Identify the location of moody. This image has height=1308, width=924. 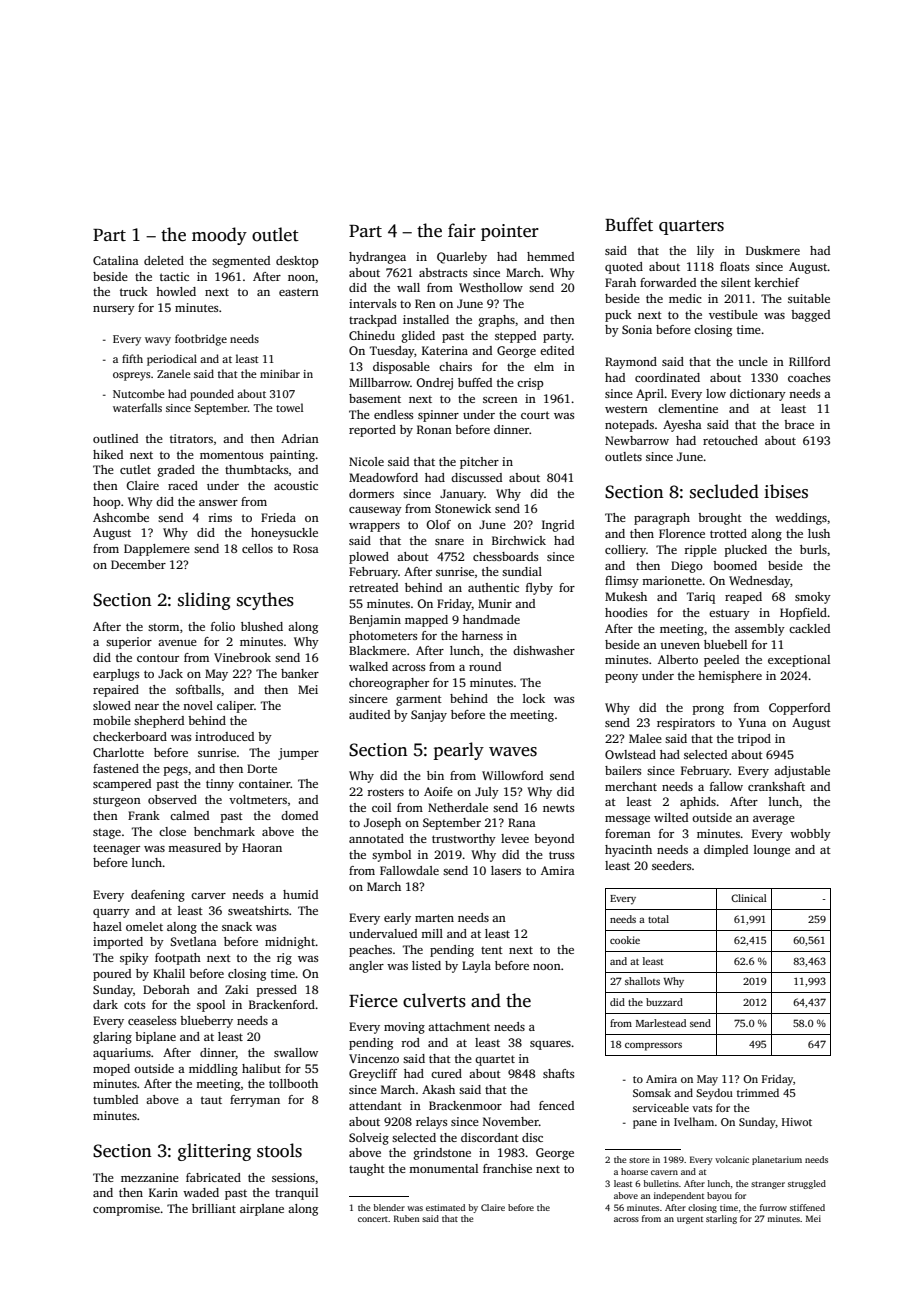
(219, 236).
